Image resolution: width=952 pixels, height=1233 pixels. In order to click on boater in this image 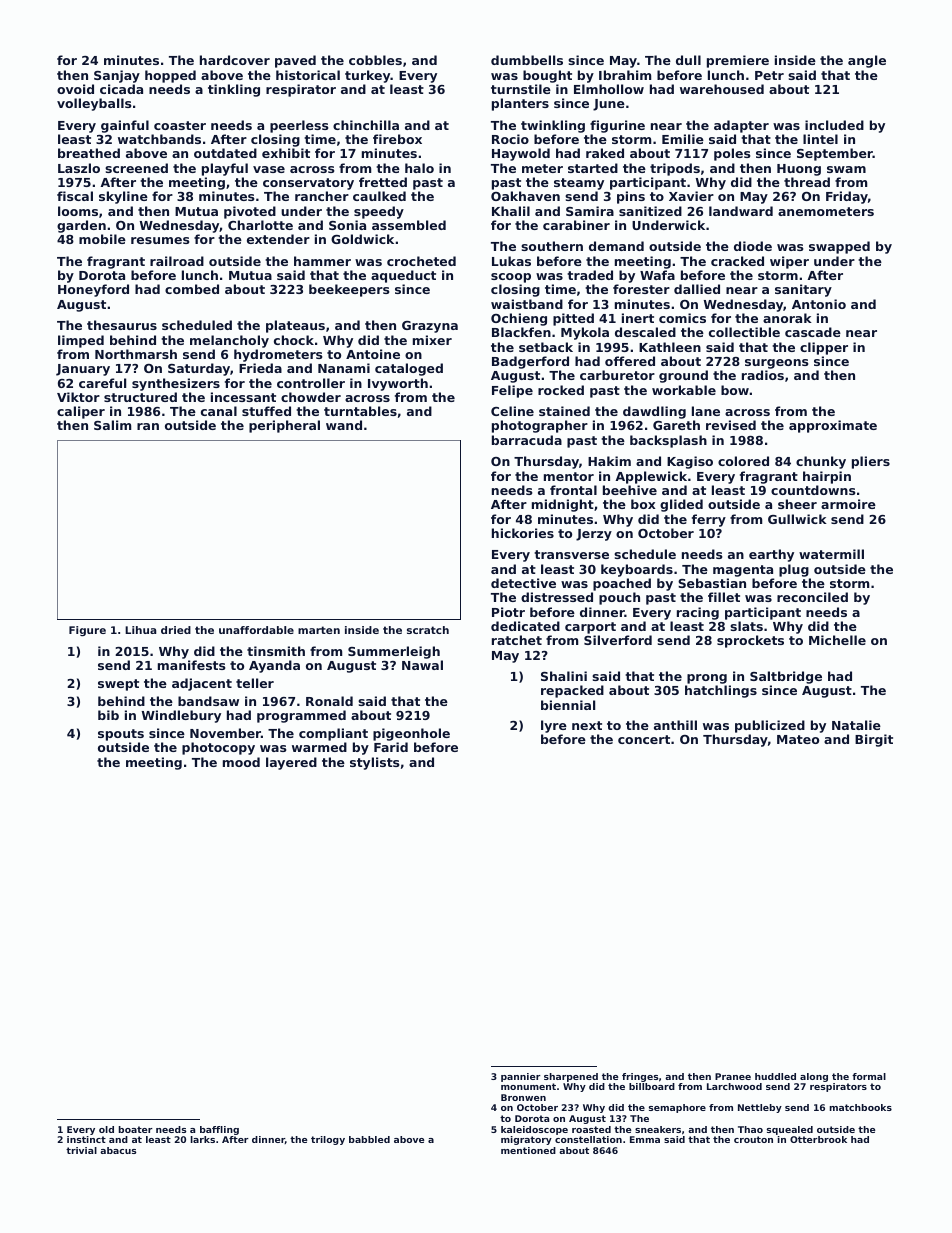, I will do `click(136, 1129)`.
